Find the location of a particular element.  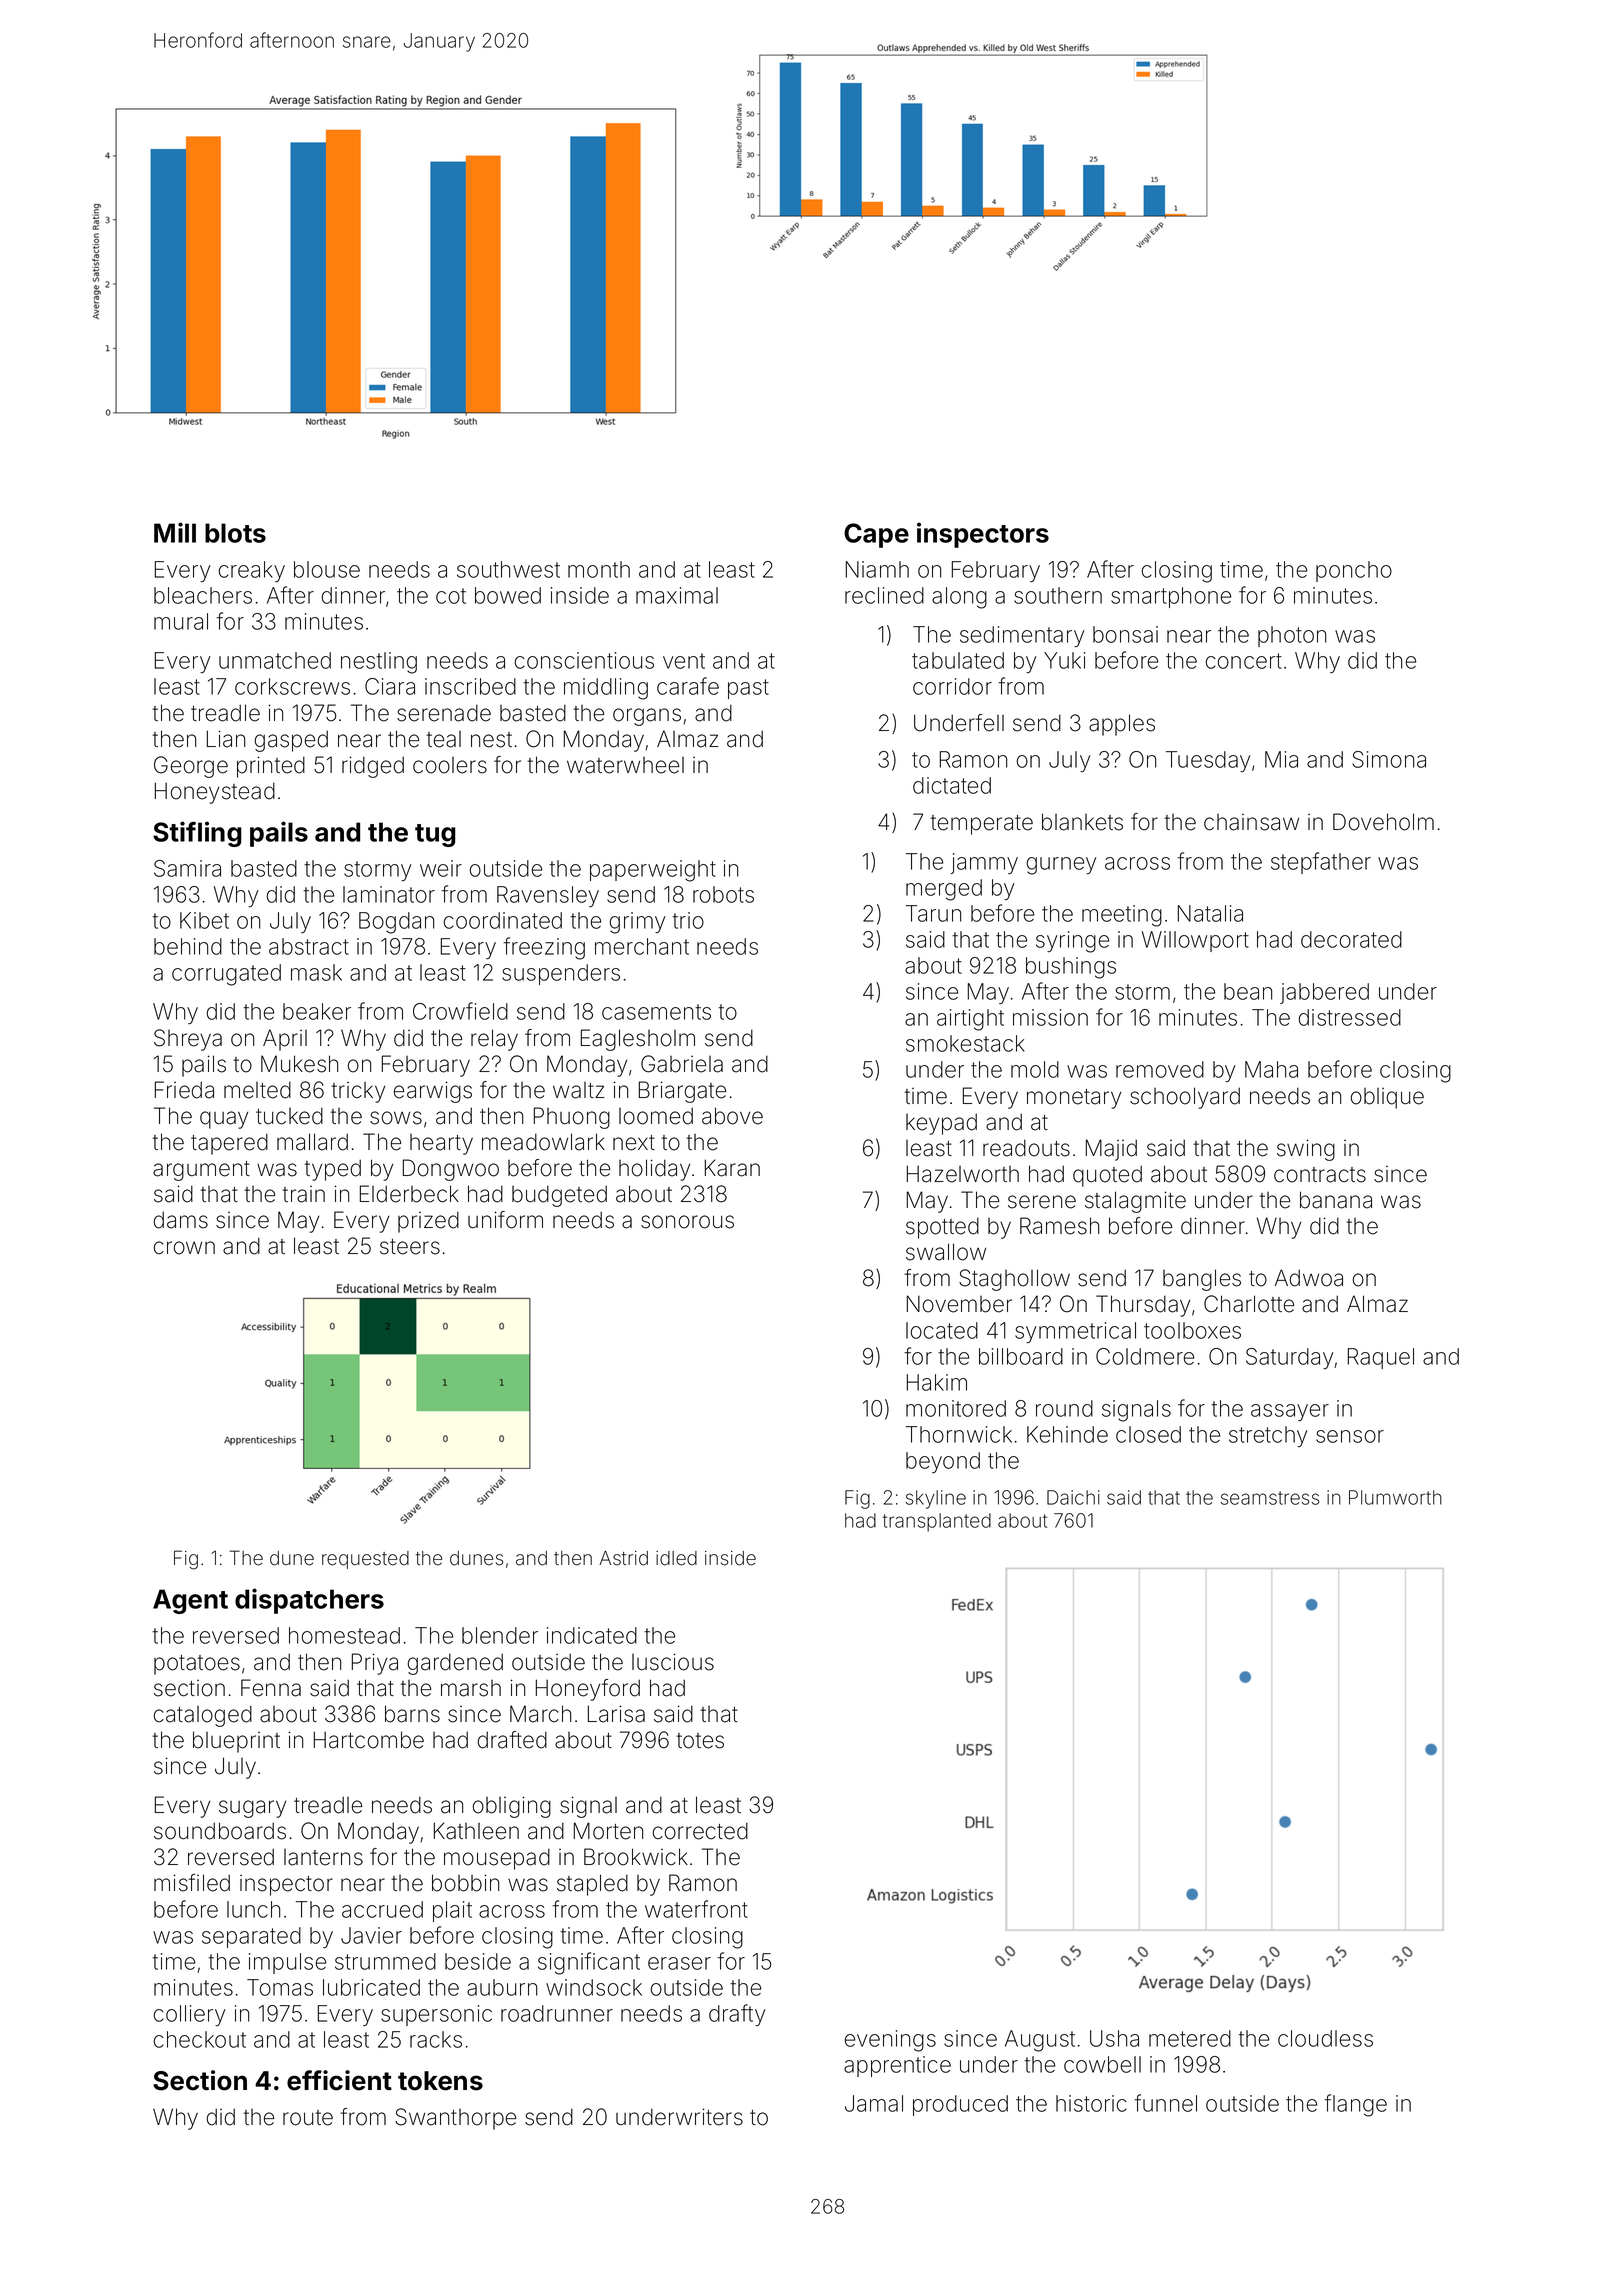

cloudless is located at coordinates (1325, 2038).
